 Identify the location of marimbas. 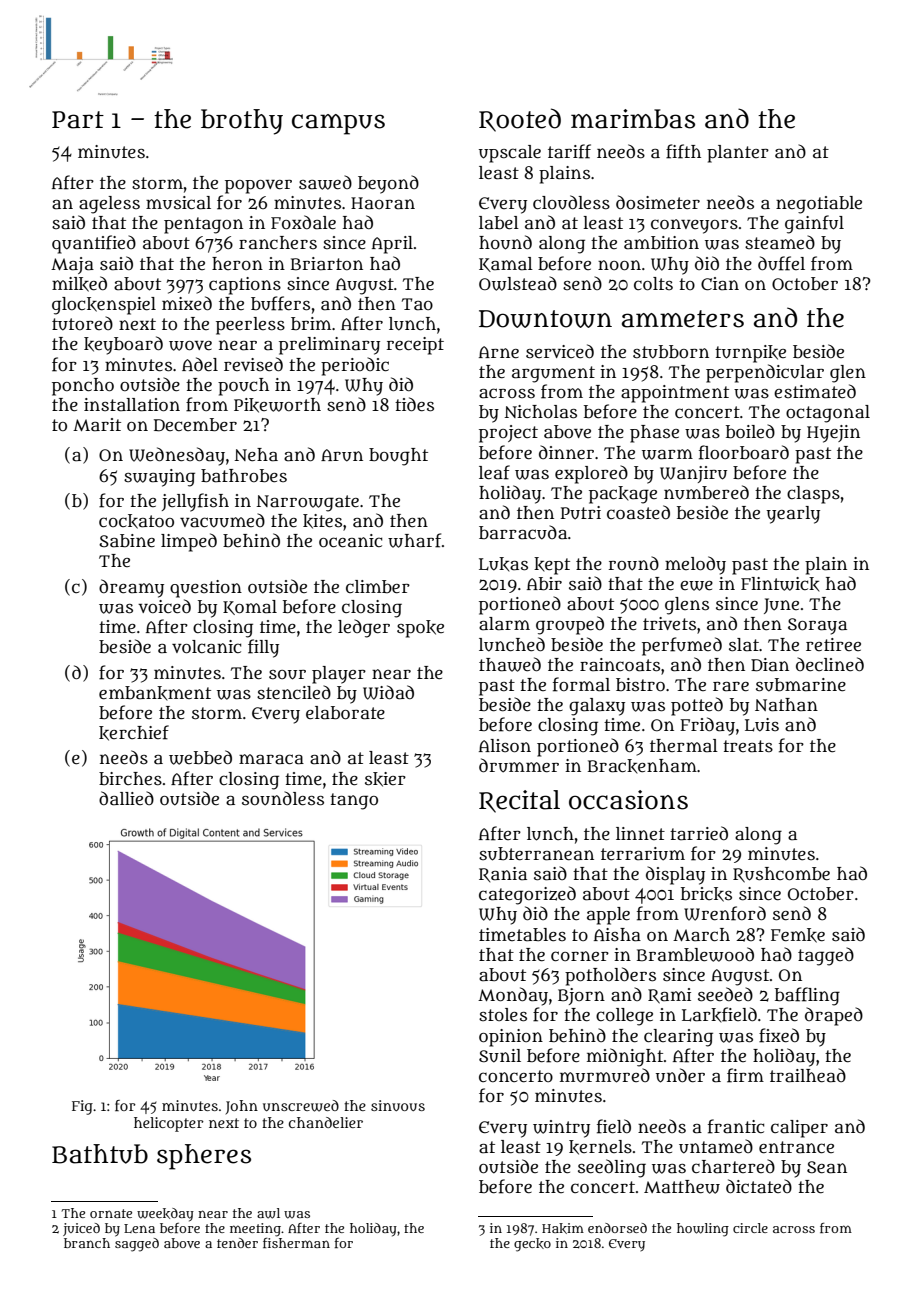
(633, 119).
